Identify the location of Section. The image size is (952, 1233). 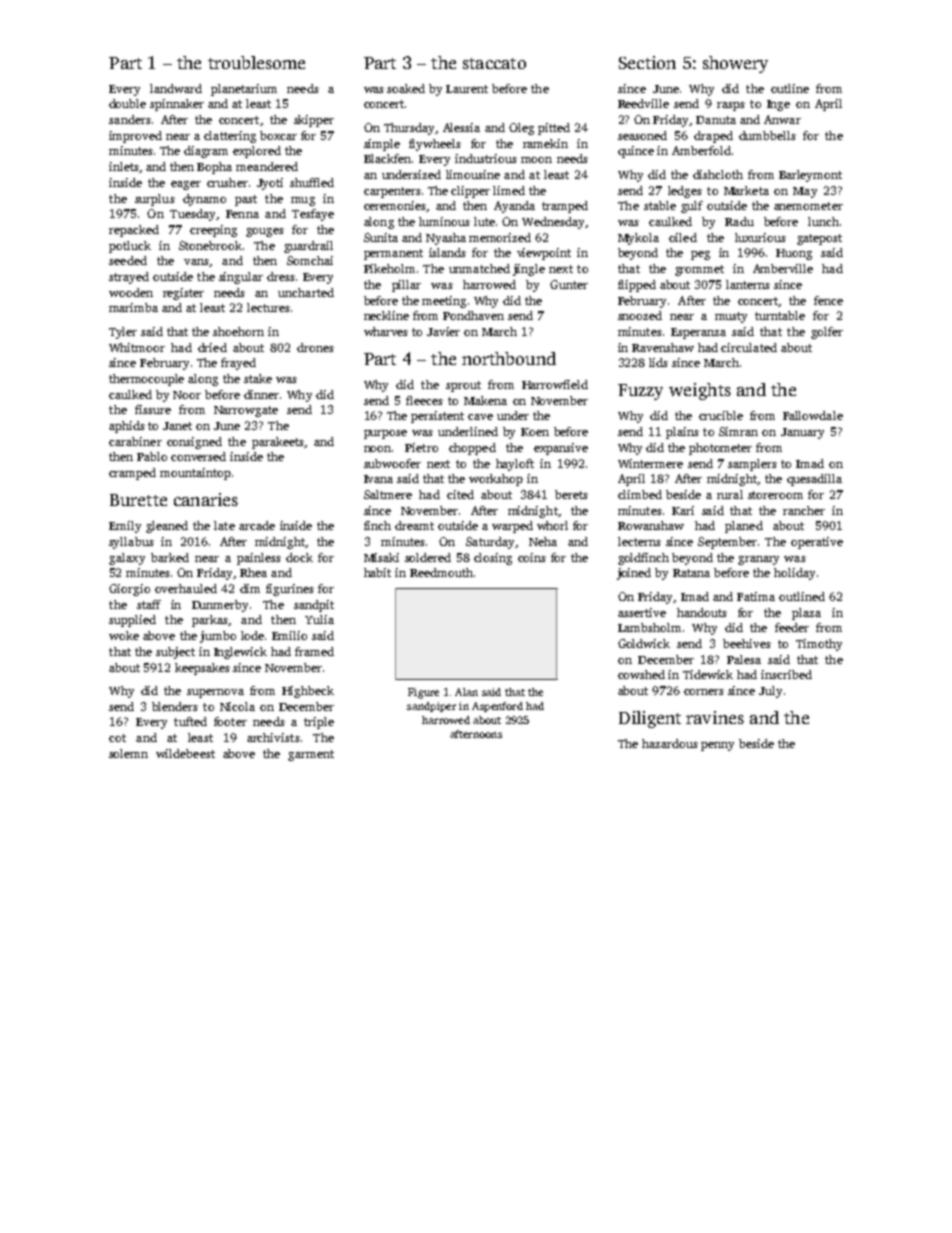
(647, 62).
